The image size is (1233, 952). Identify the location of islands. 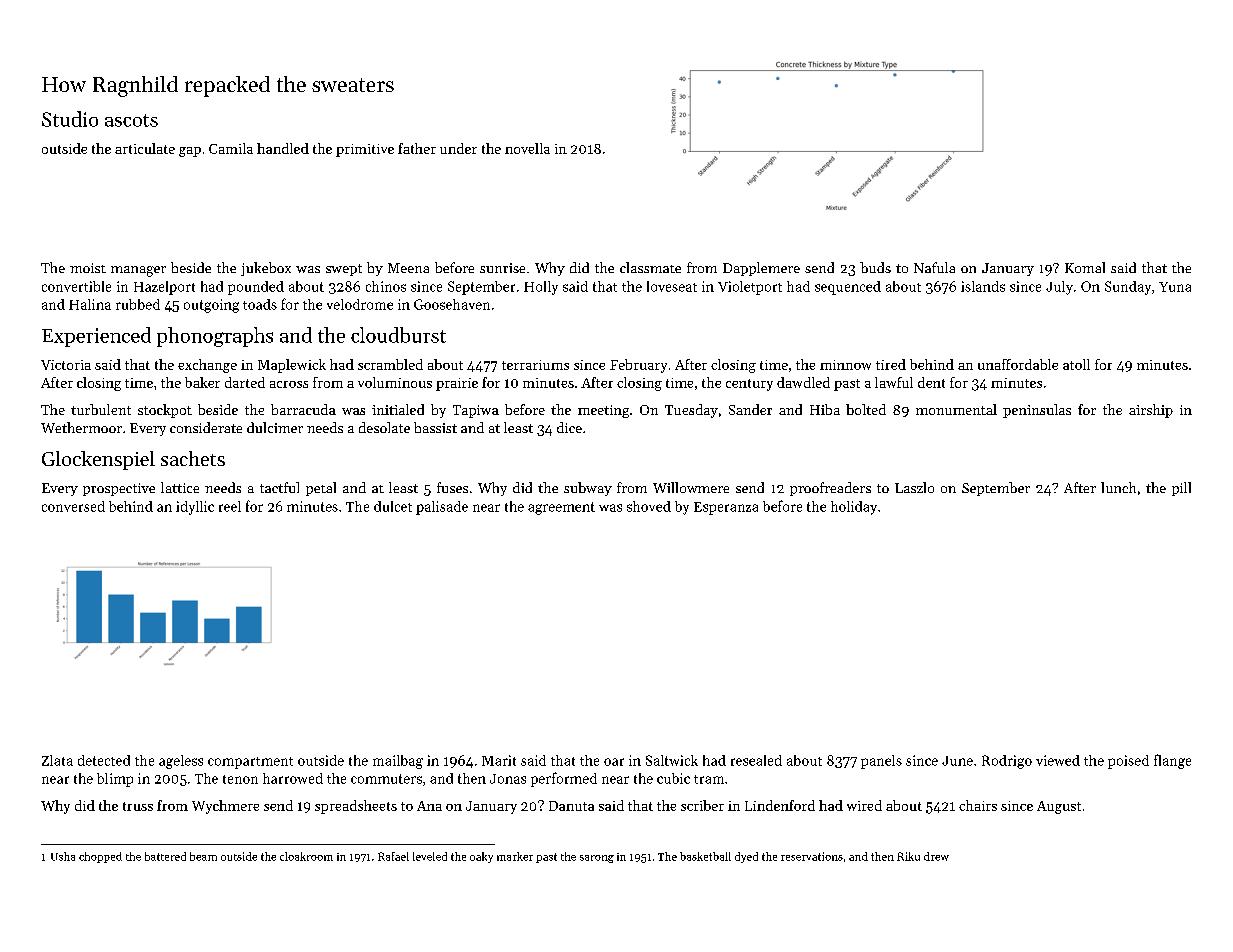
(983, 286).
